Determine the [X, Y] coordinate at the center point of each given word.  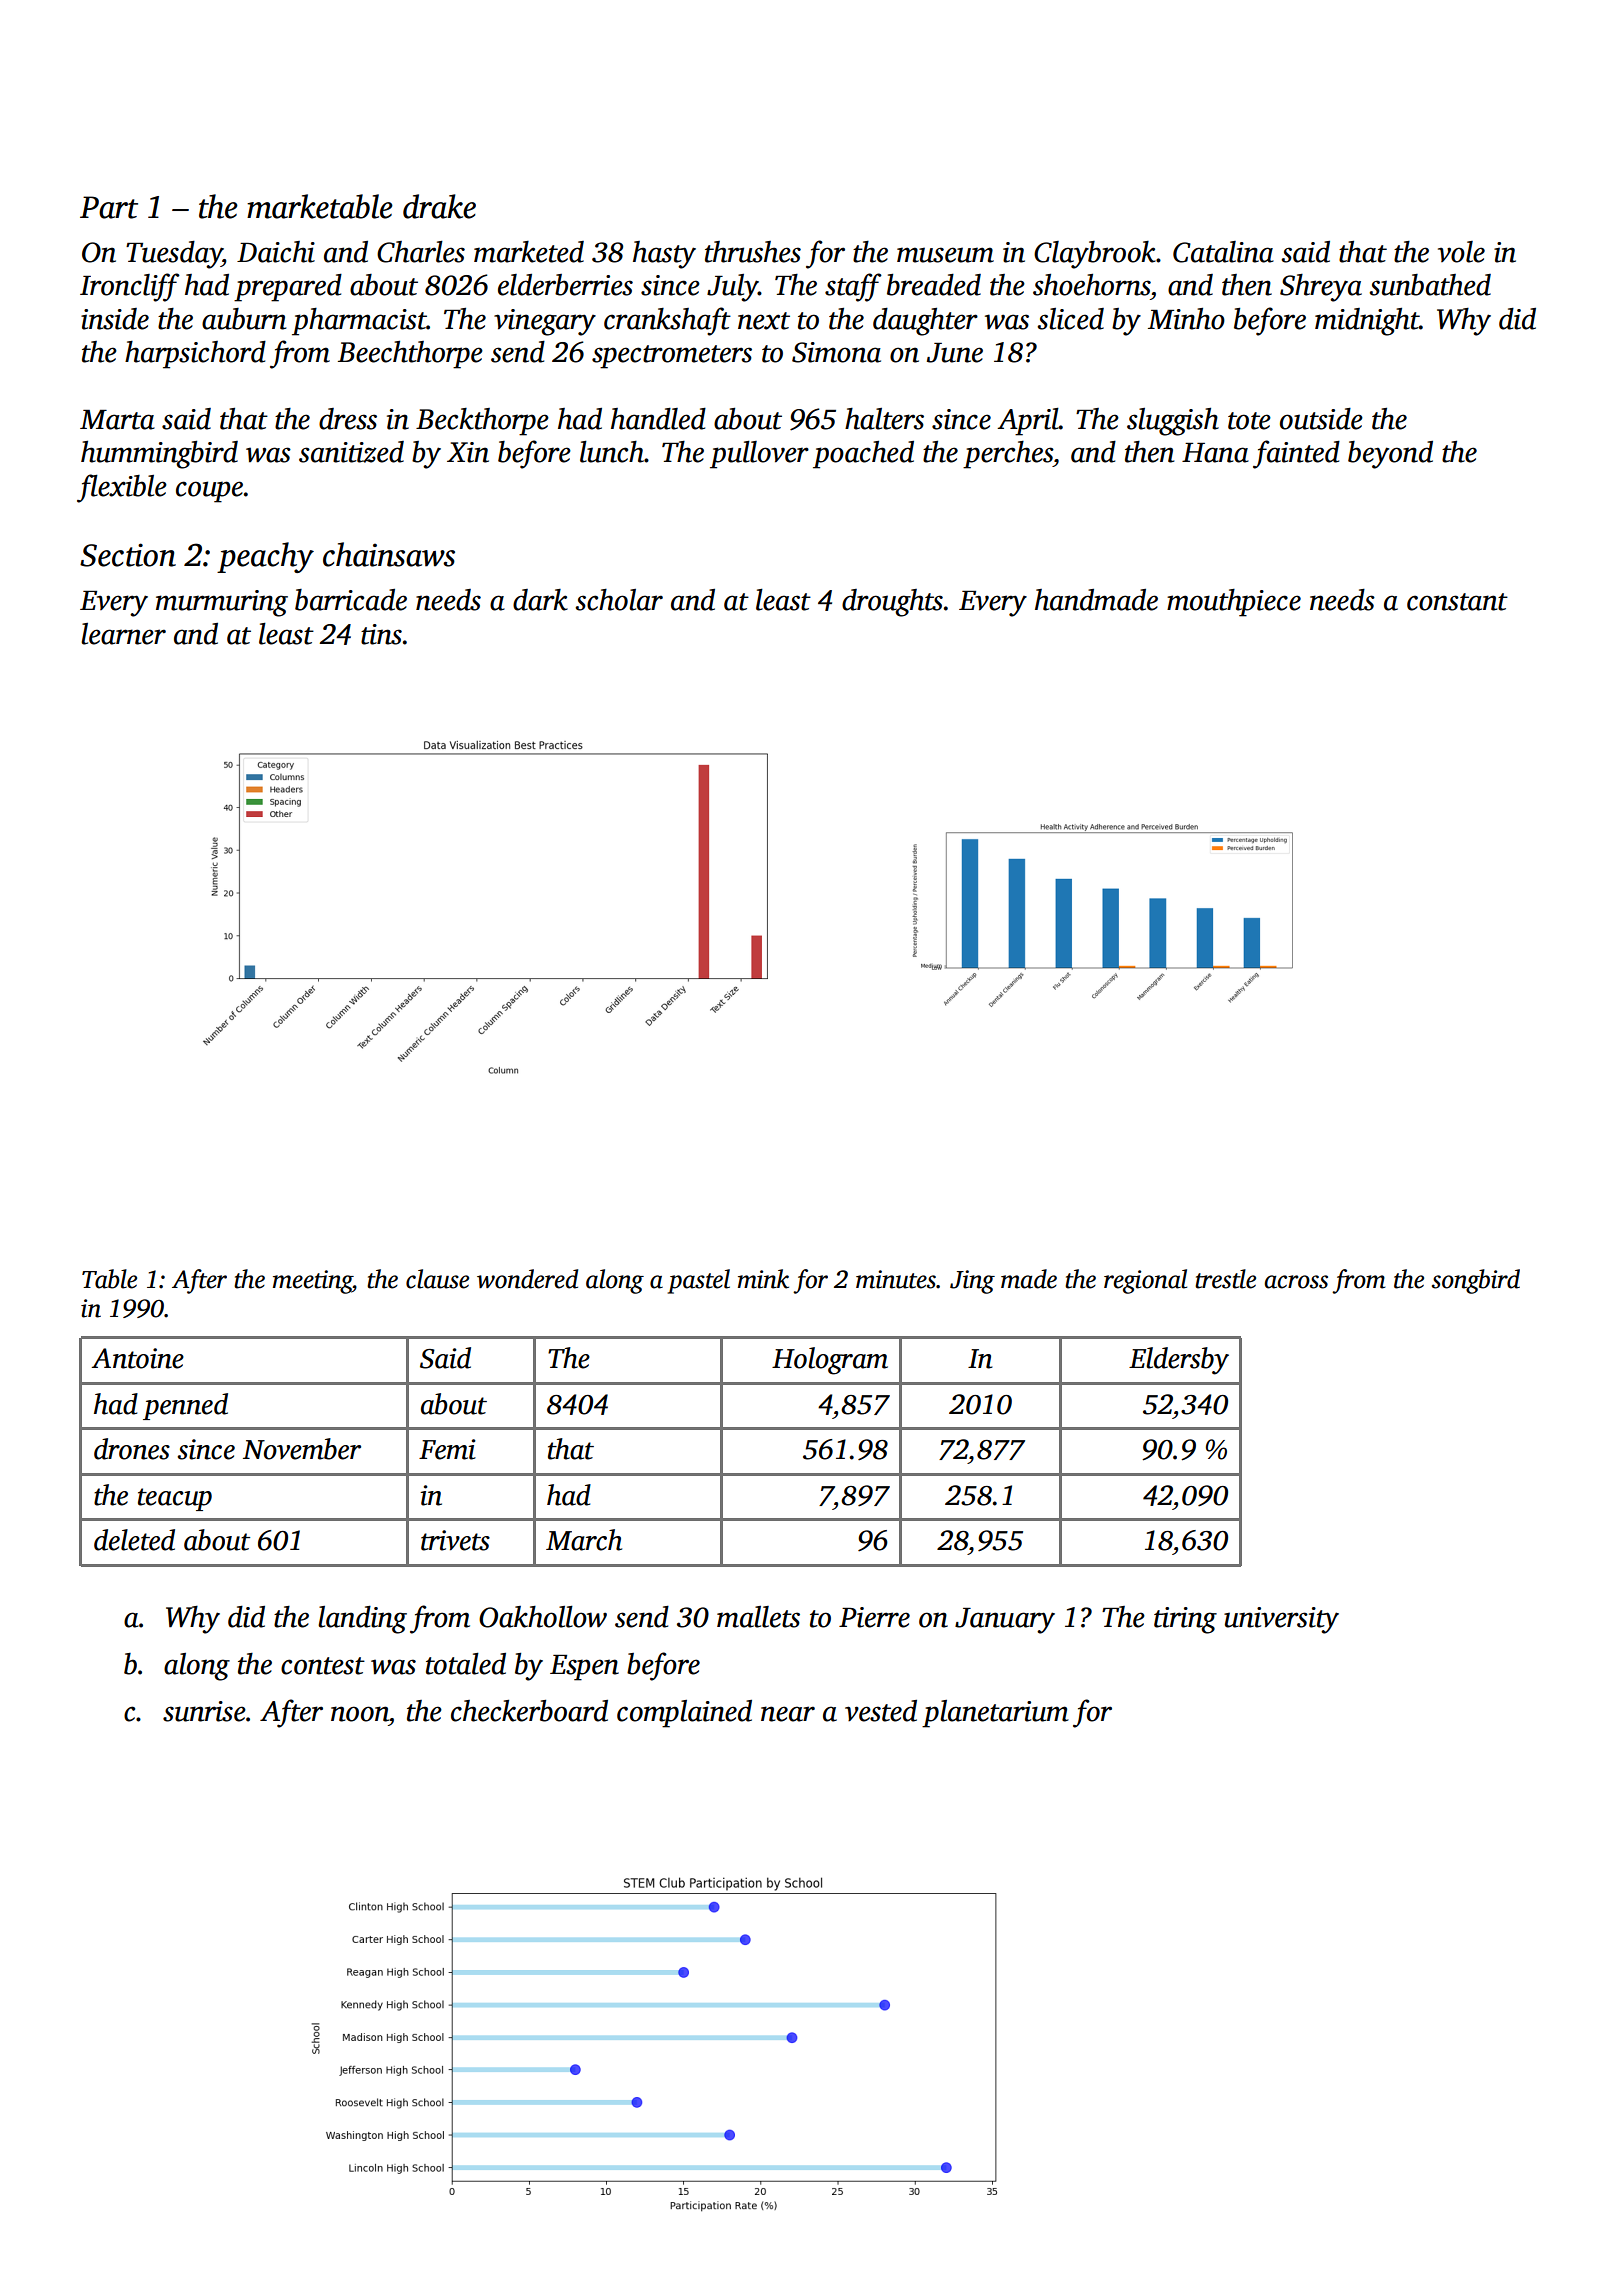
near [788, 1714]
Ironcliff [130, 287]
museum [945, 255]
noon [360, 1714]
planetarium [995, 1714]
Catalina [1223, 252]
